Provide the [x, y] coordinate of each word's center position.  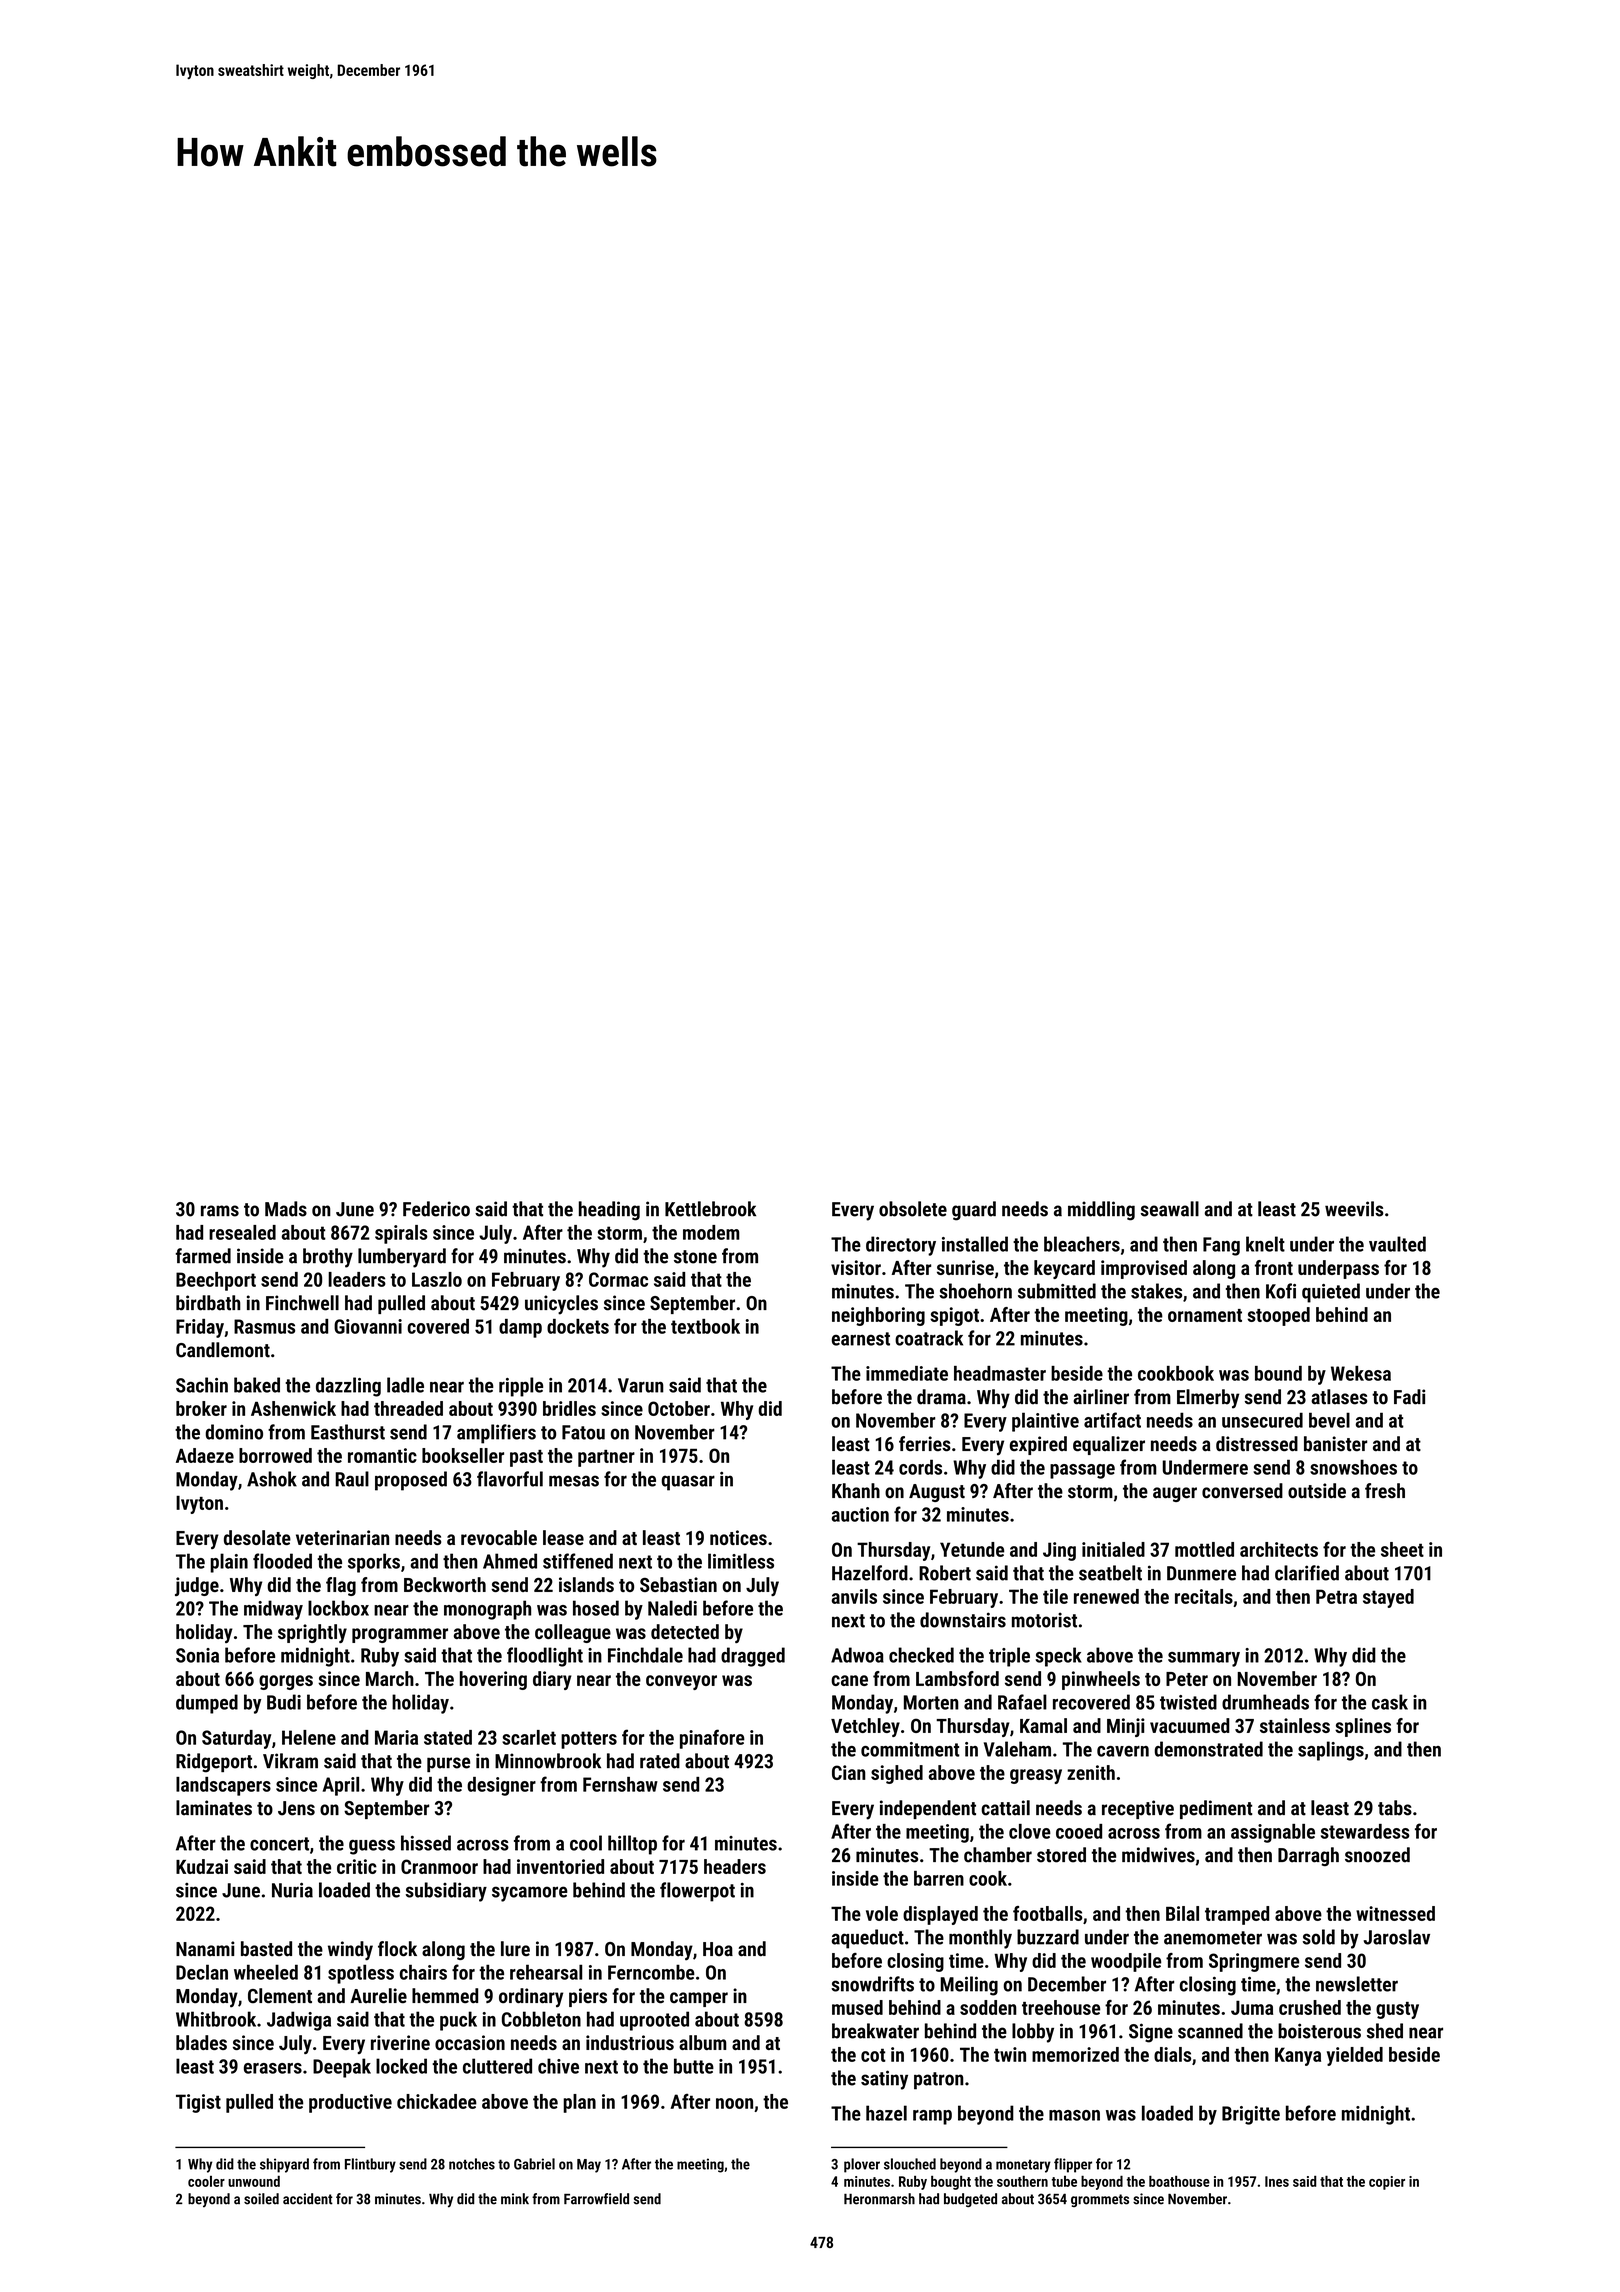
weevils [1354, 1209]
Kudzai [202, 1866]
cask [1390, 1702]
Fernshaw [620, 1784]
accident [308, 2199]
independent [928, 1809]
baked [257, 1385]
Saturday [236, 1739]
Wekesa [1361, 1373]
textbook [705, 1326]
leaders [357, 1279]
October [679, 1408]
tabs [1395, 1808]
